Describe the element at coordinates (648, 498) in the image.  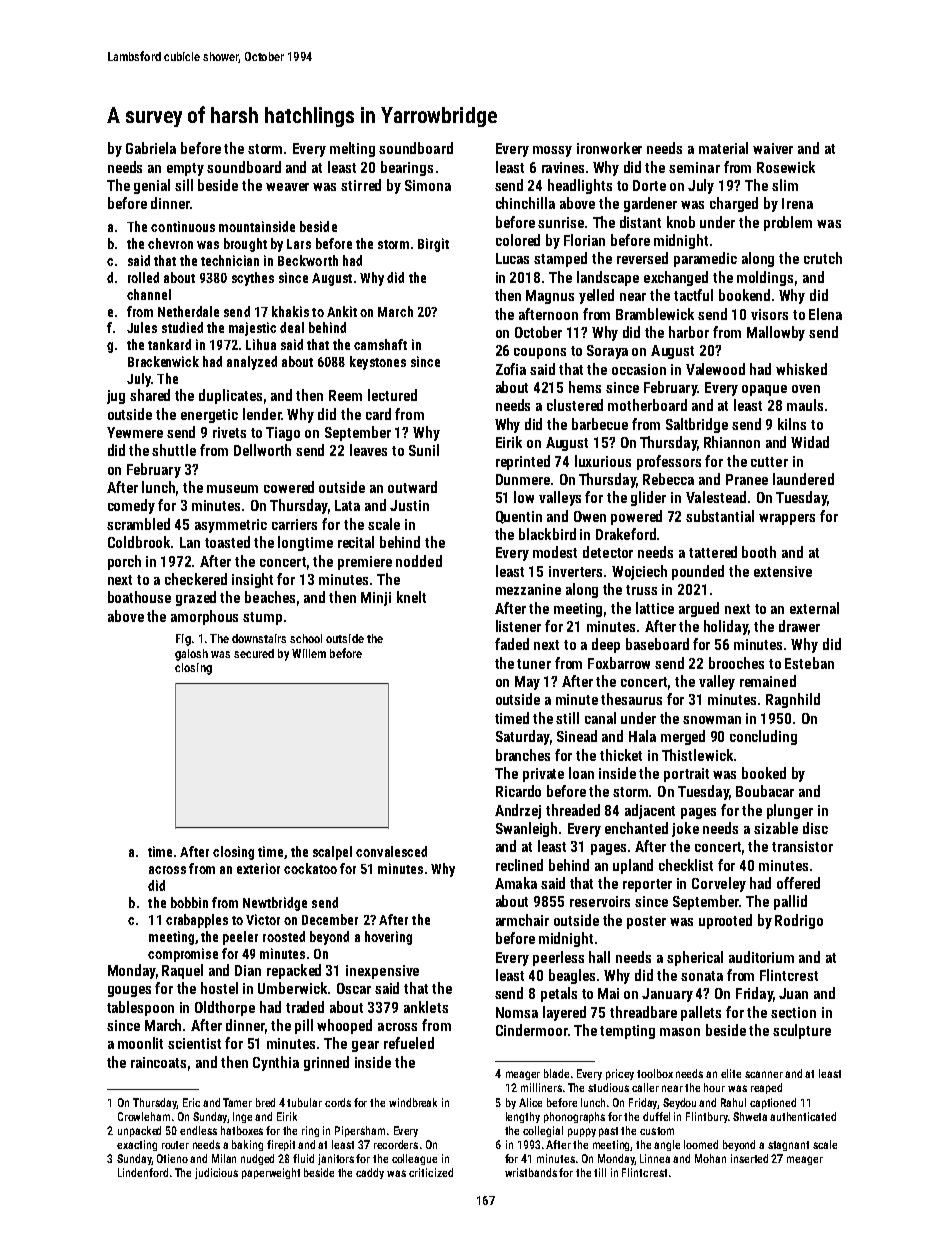
I see `glider` at that location.
